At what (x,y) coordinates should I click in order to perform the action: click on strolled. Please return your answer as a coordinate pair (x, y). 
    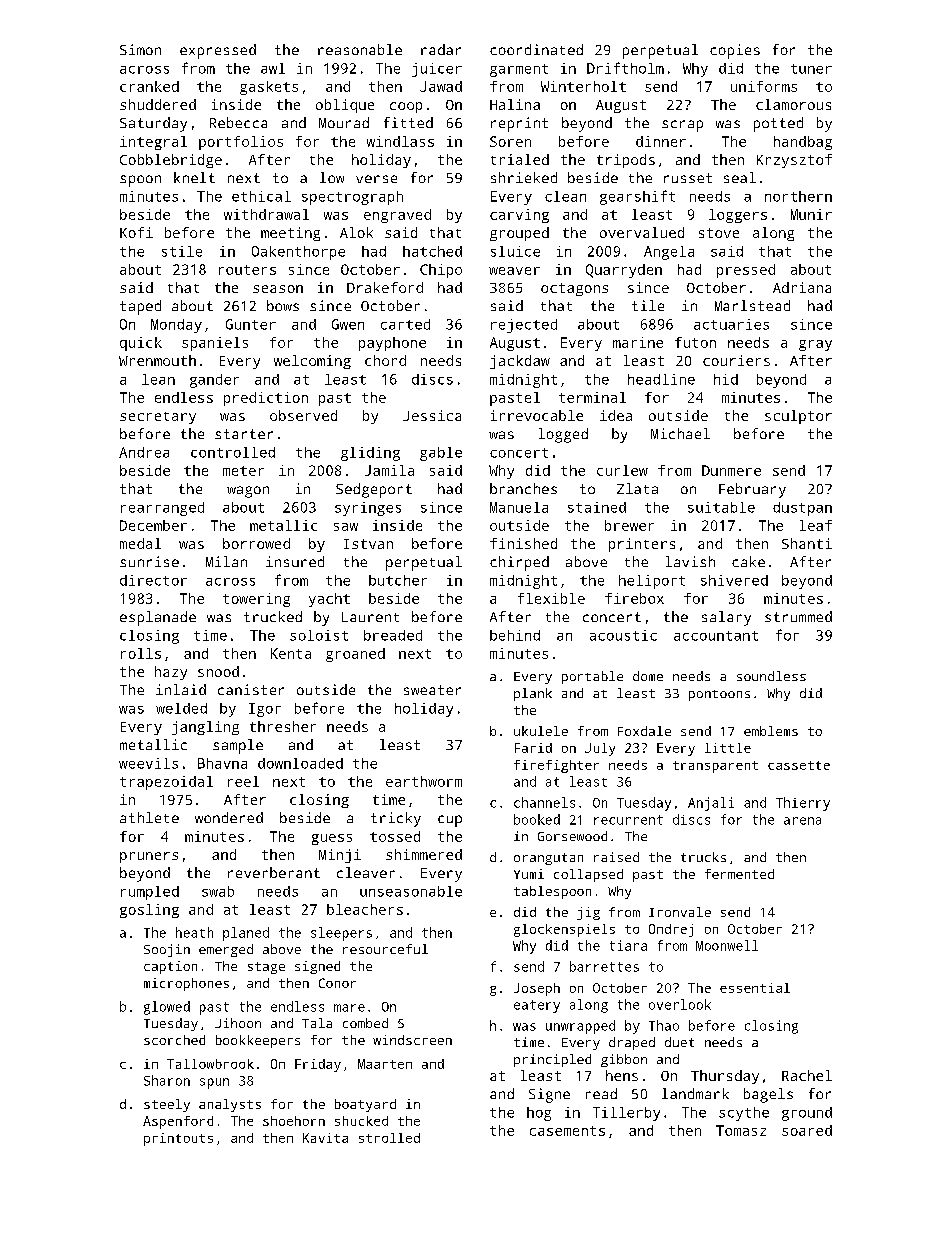
    Looking at the image, I should click on (389, 1138).
